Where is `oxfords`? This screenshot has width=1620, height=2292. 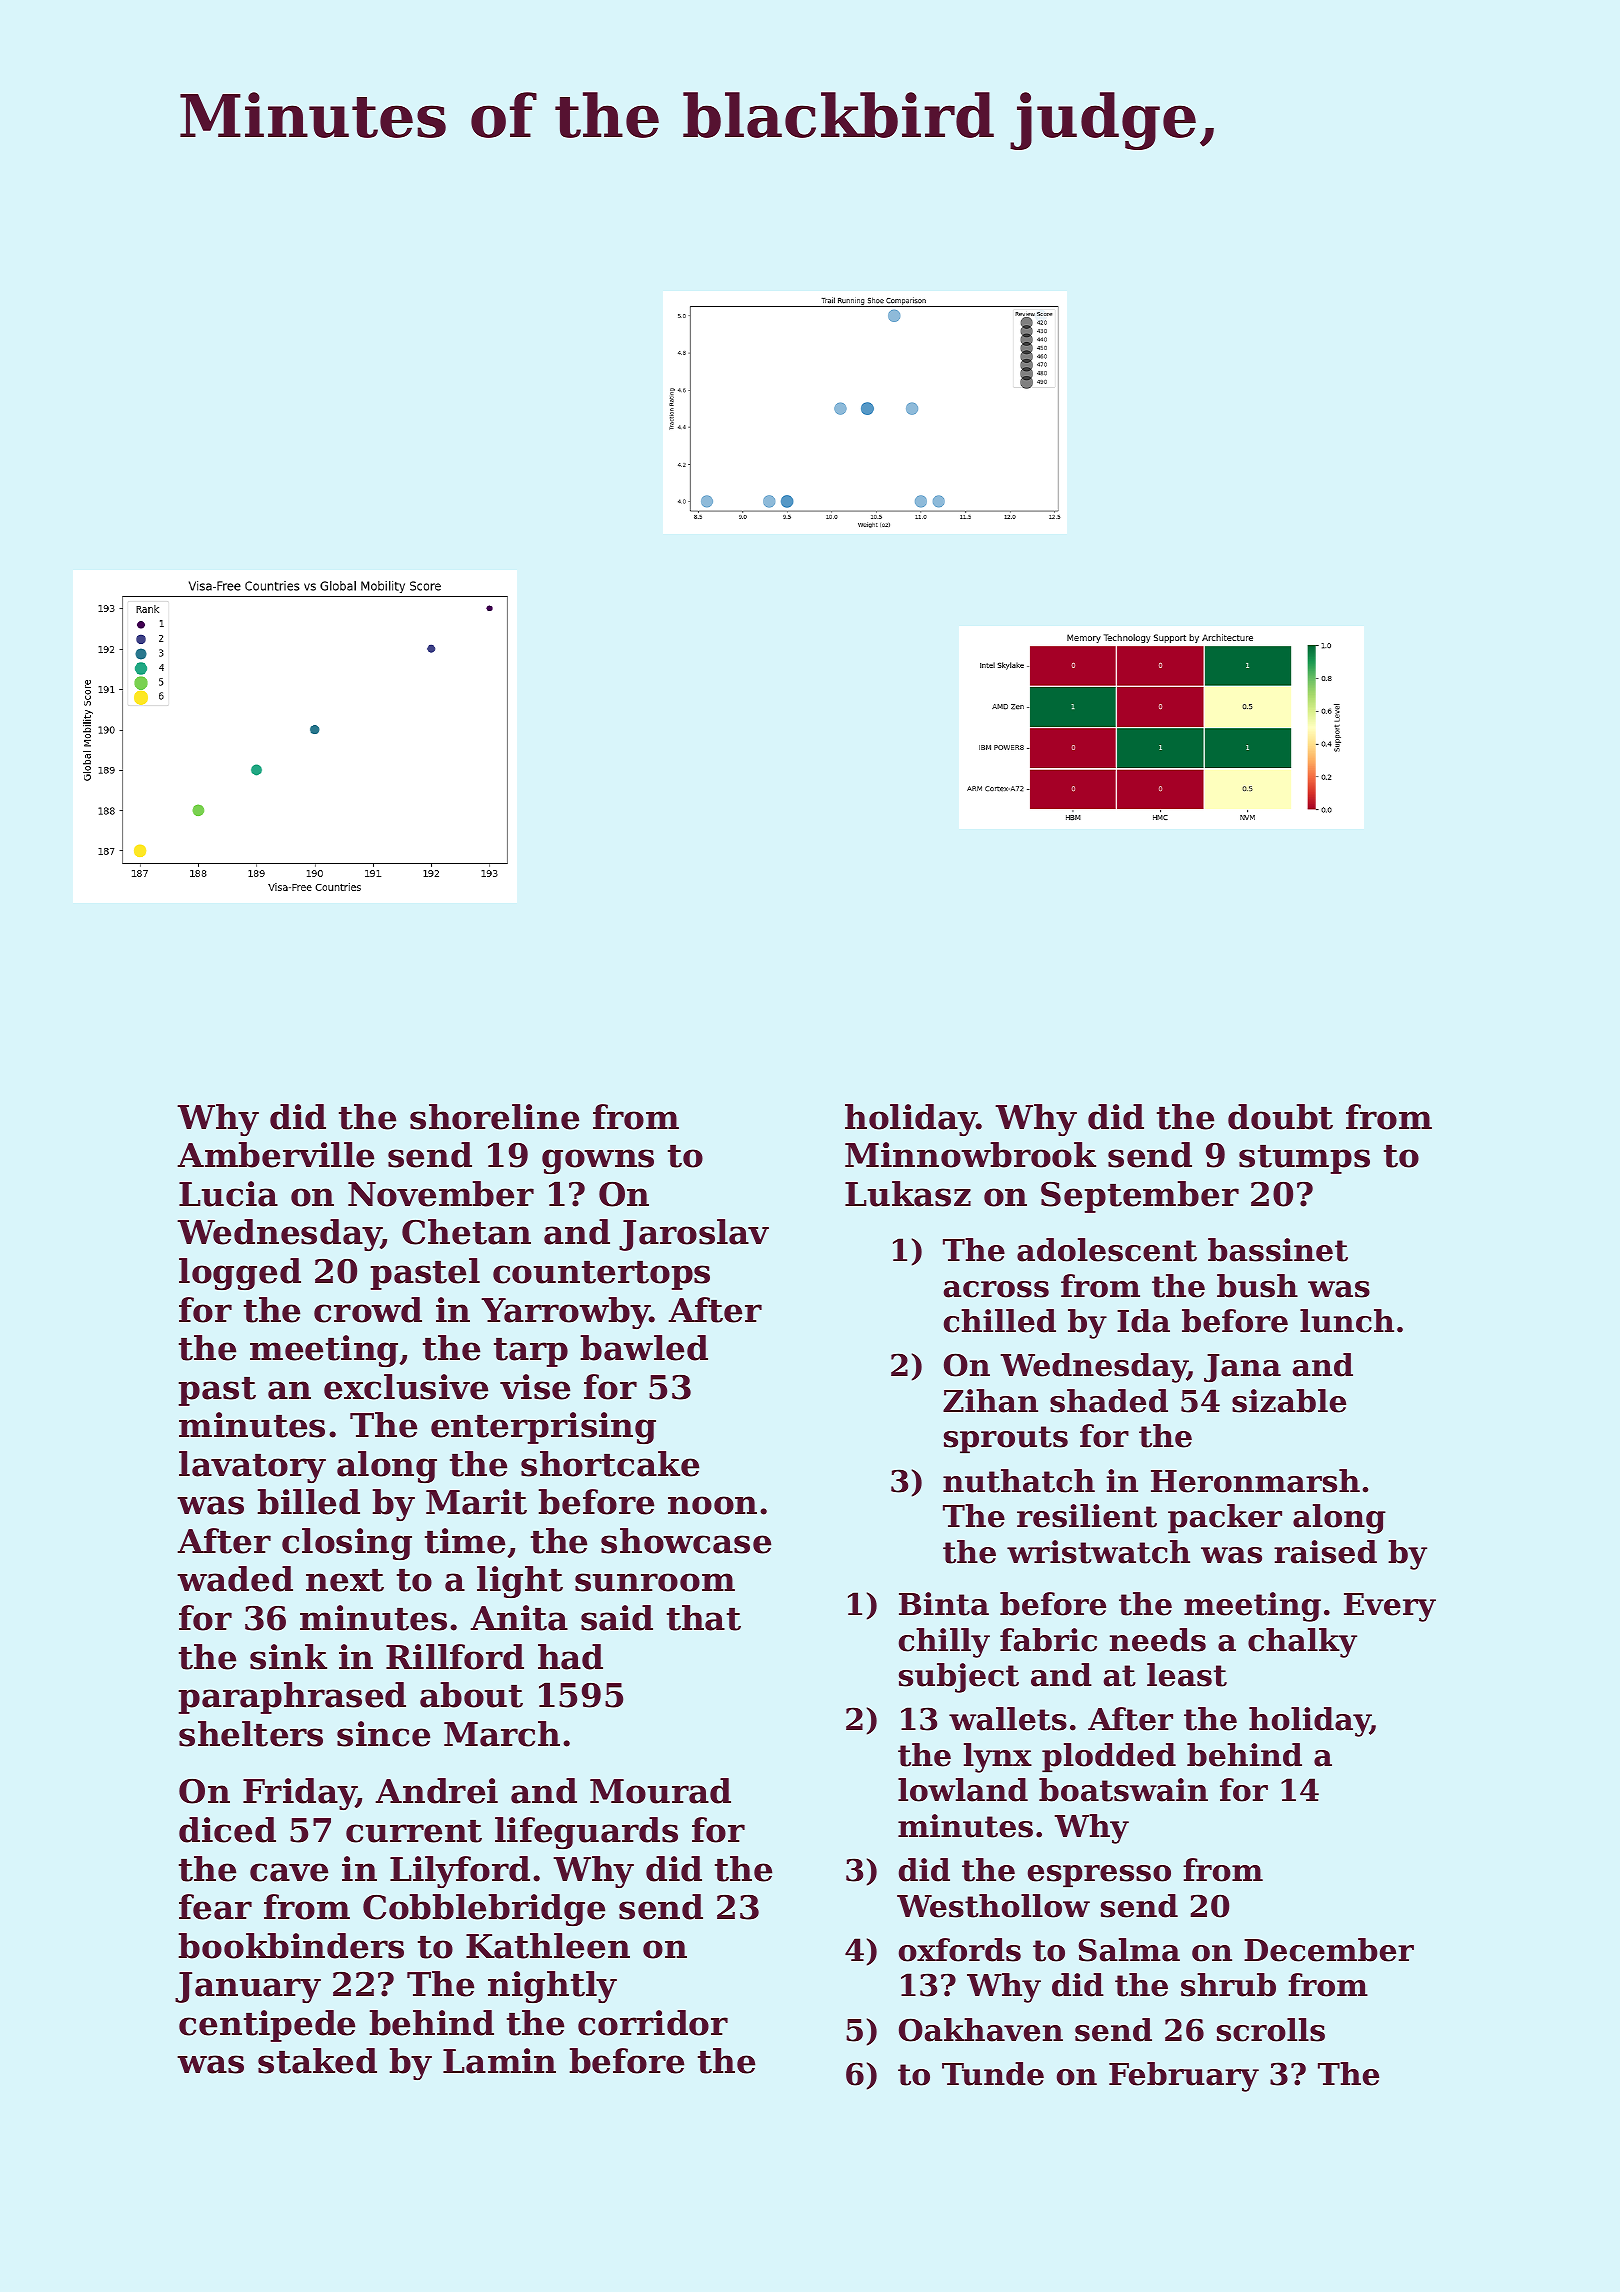
oxfords is located at coordinates (960, 1950).
